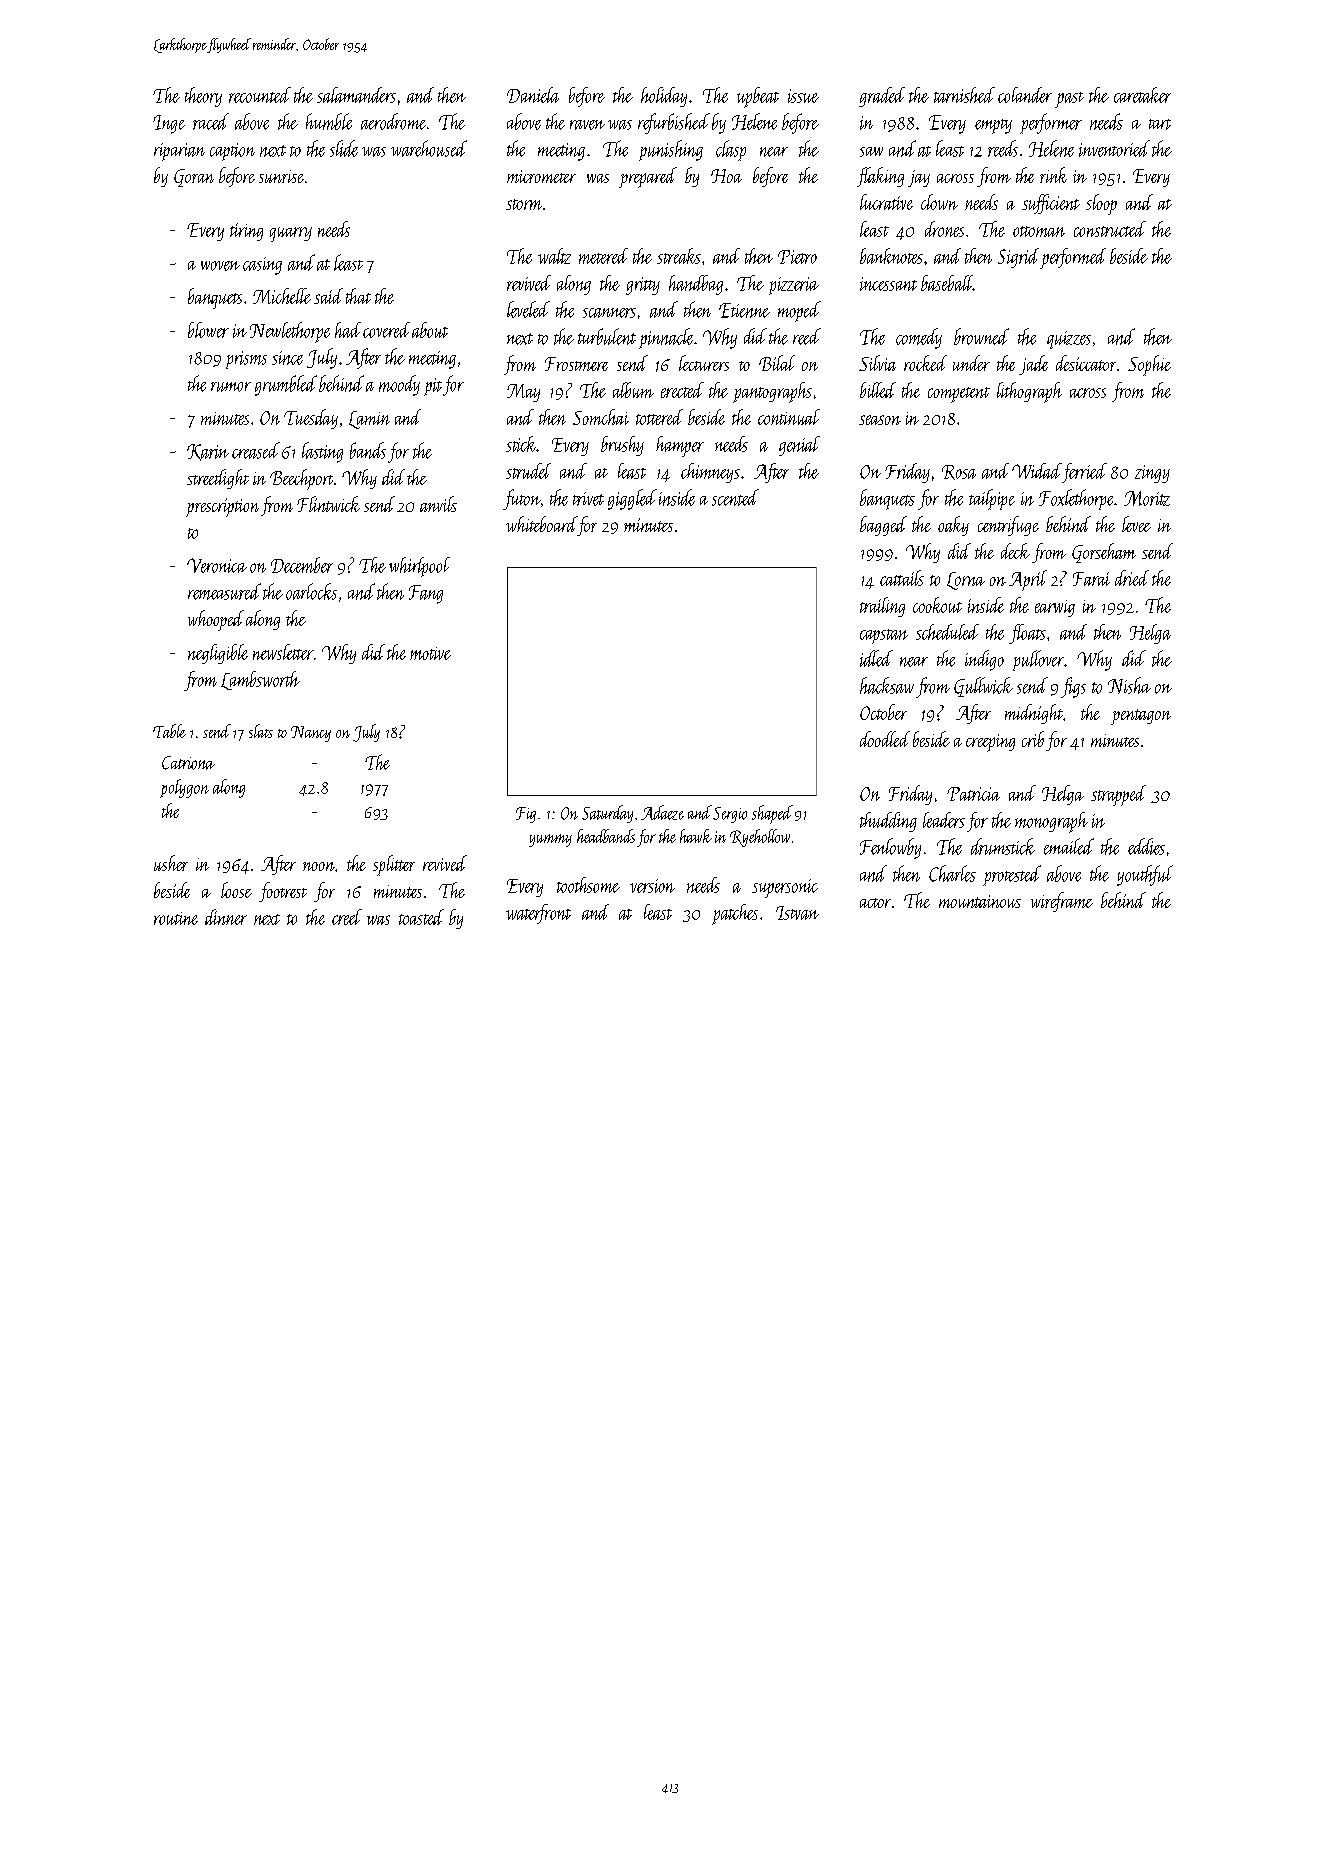 Image resolution: width=1324 pixels, height=1873 pixels. Describe the element at coordinates (226, 917) in the screenshot. I see `dinner` at that location.
